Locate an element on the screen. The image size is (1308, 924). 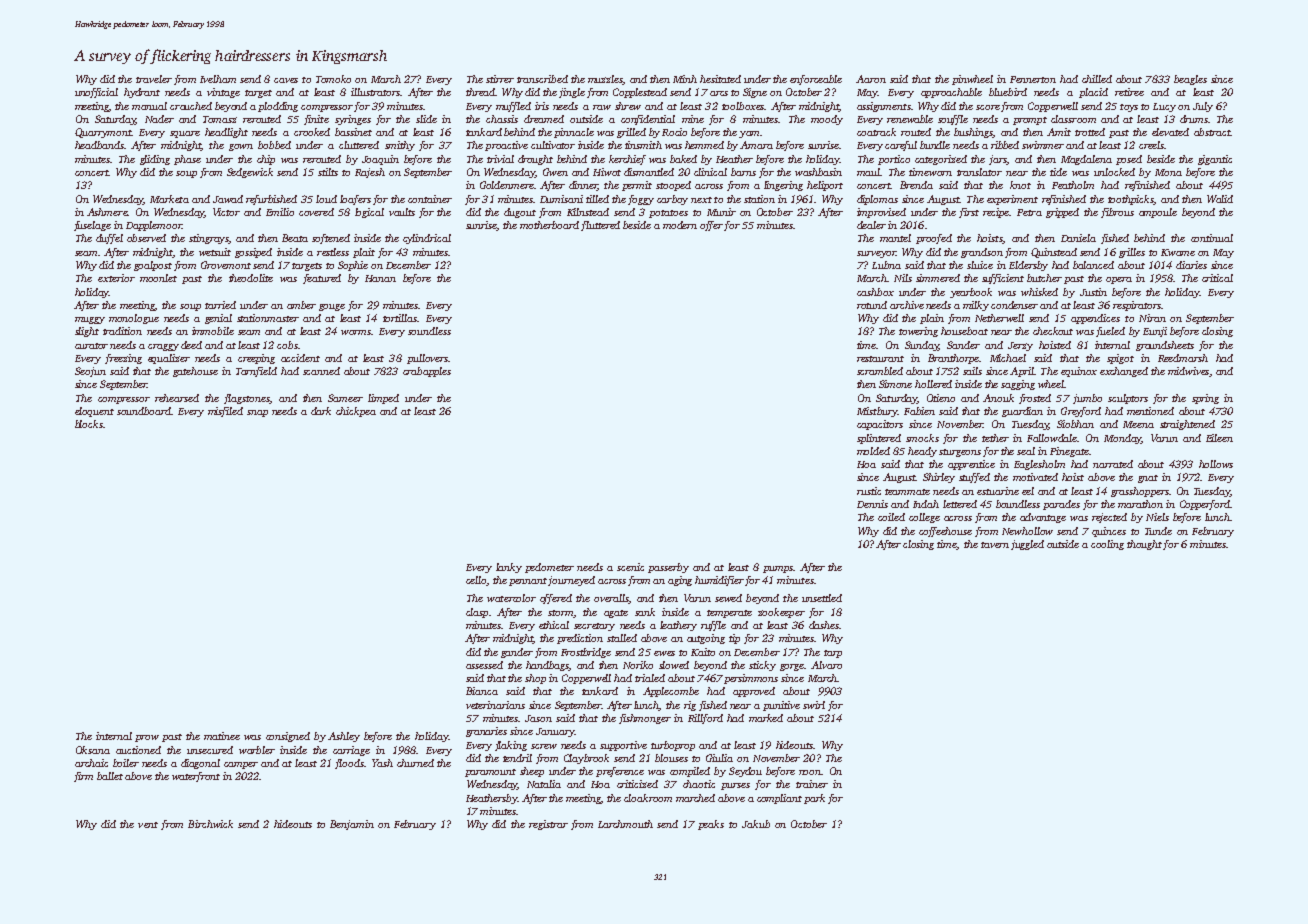
exterior is located at coordinates (116, 278).
